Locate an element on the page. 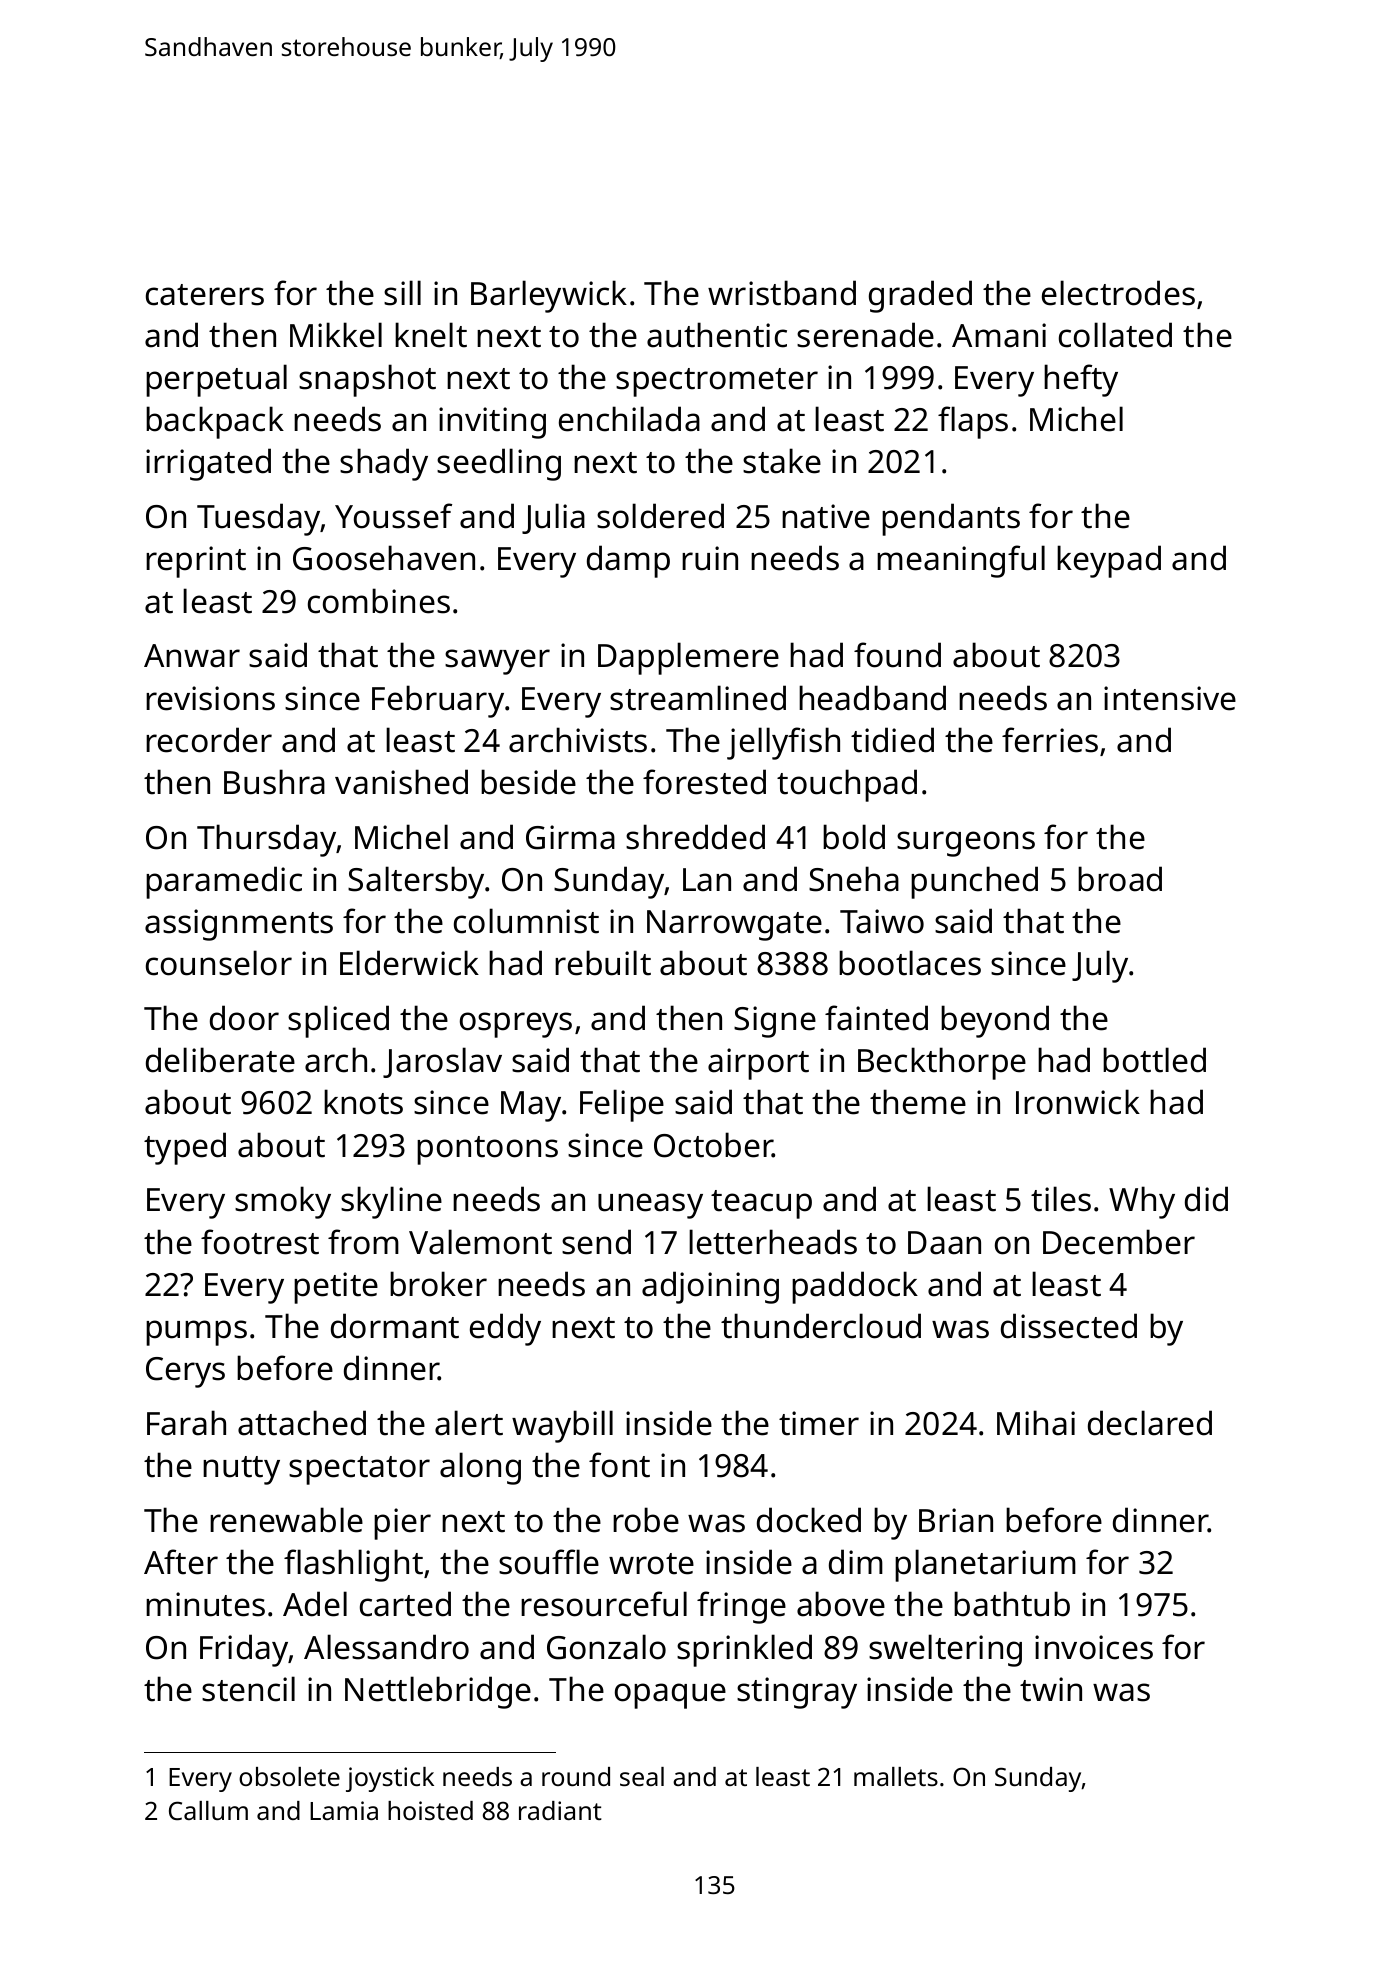 The width and height of the document is (1386, 1969). Cerys is located at coordinates (185, 1372).
